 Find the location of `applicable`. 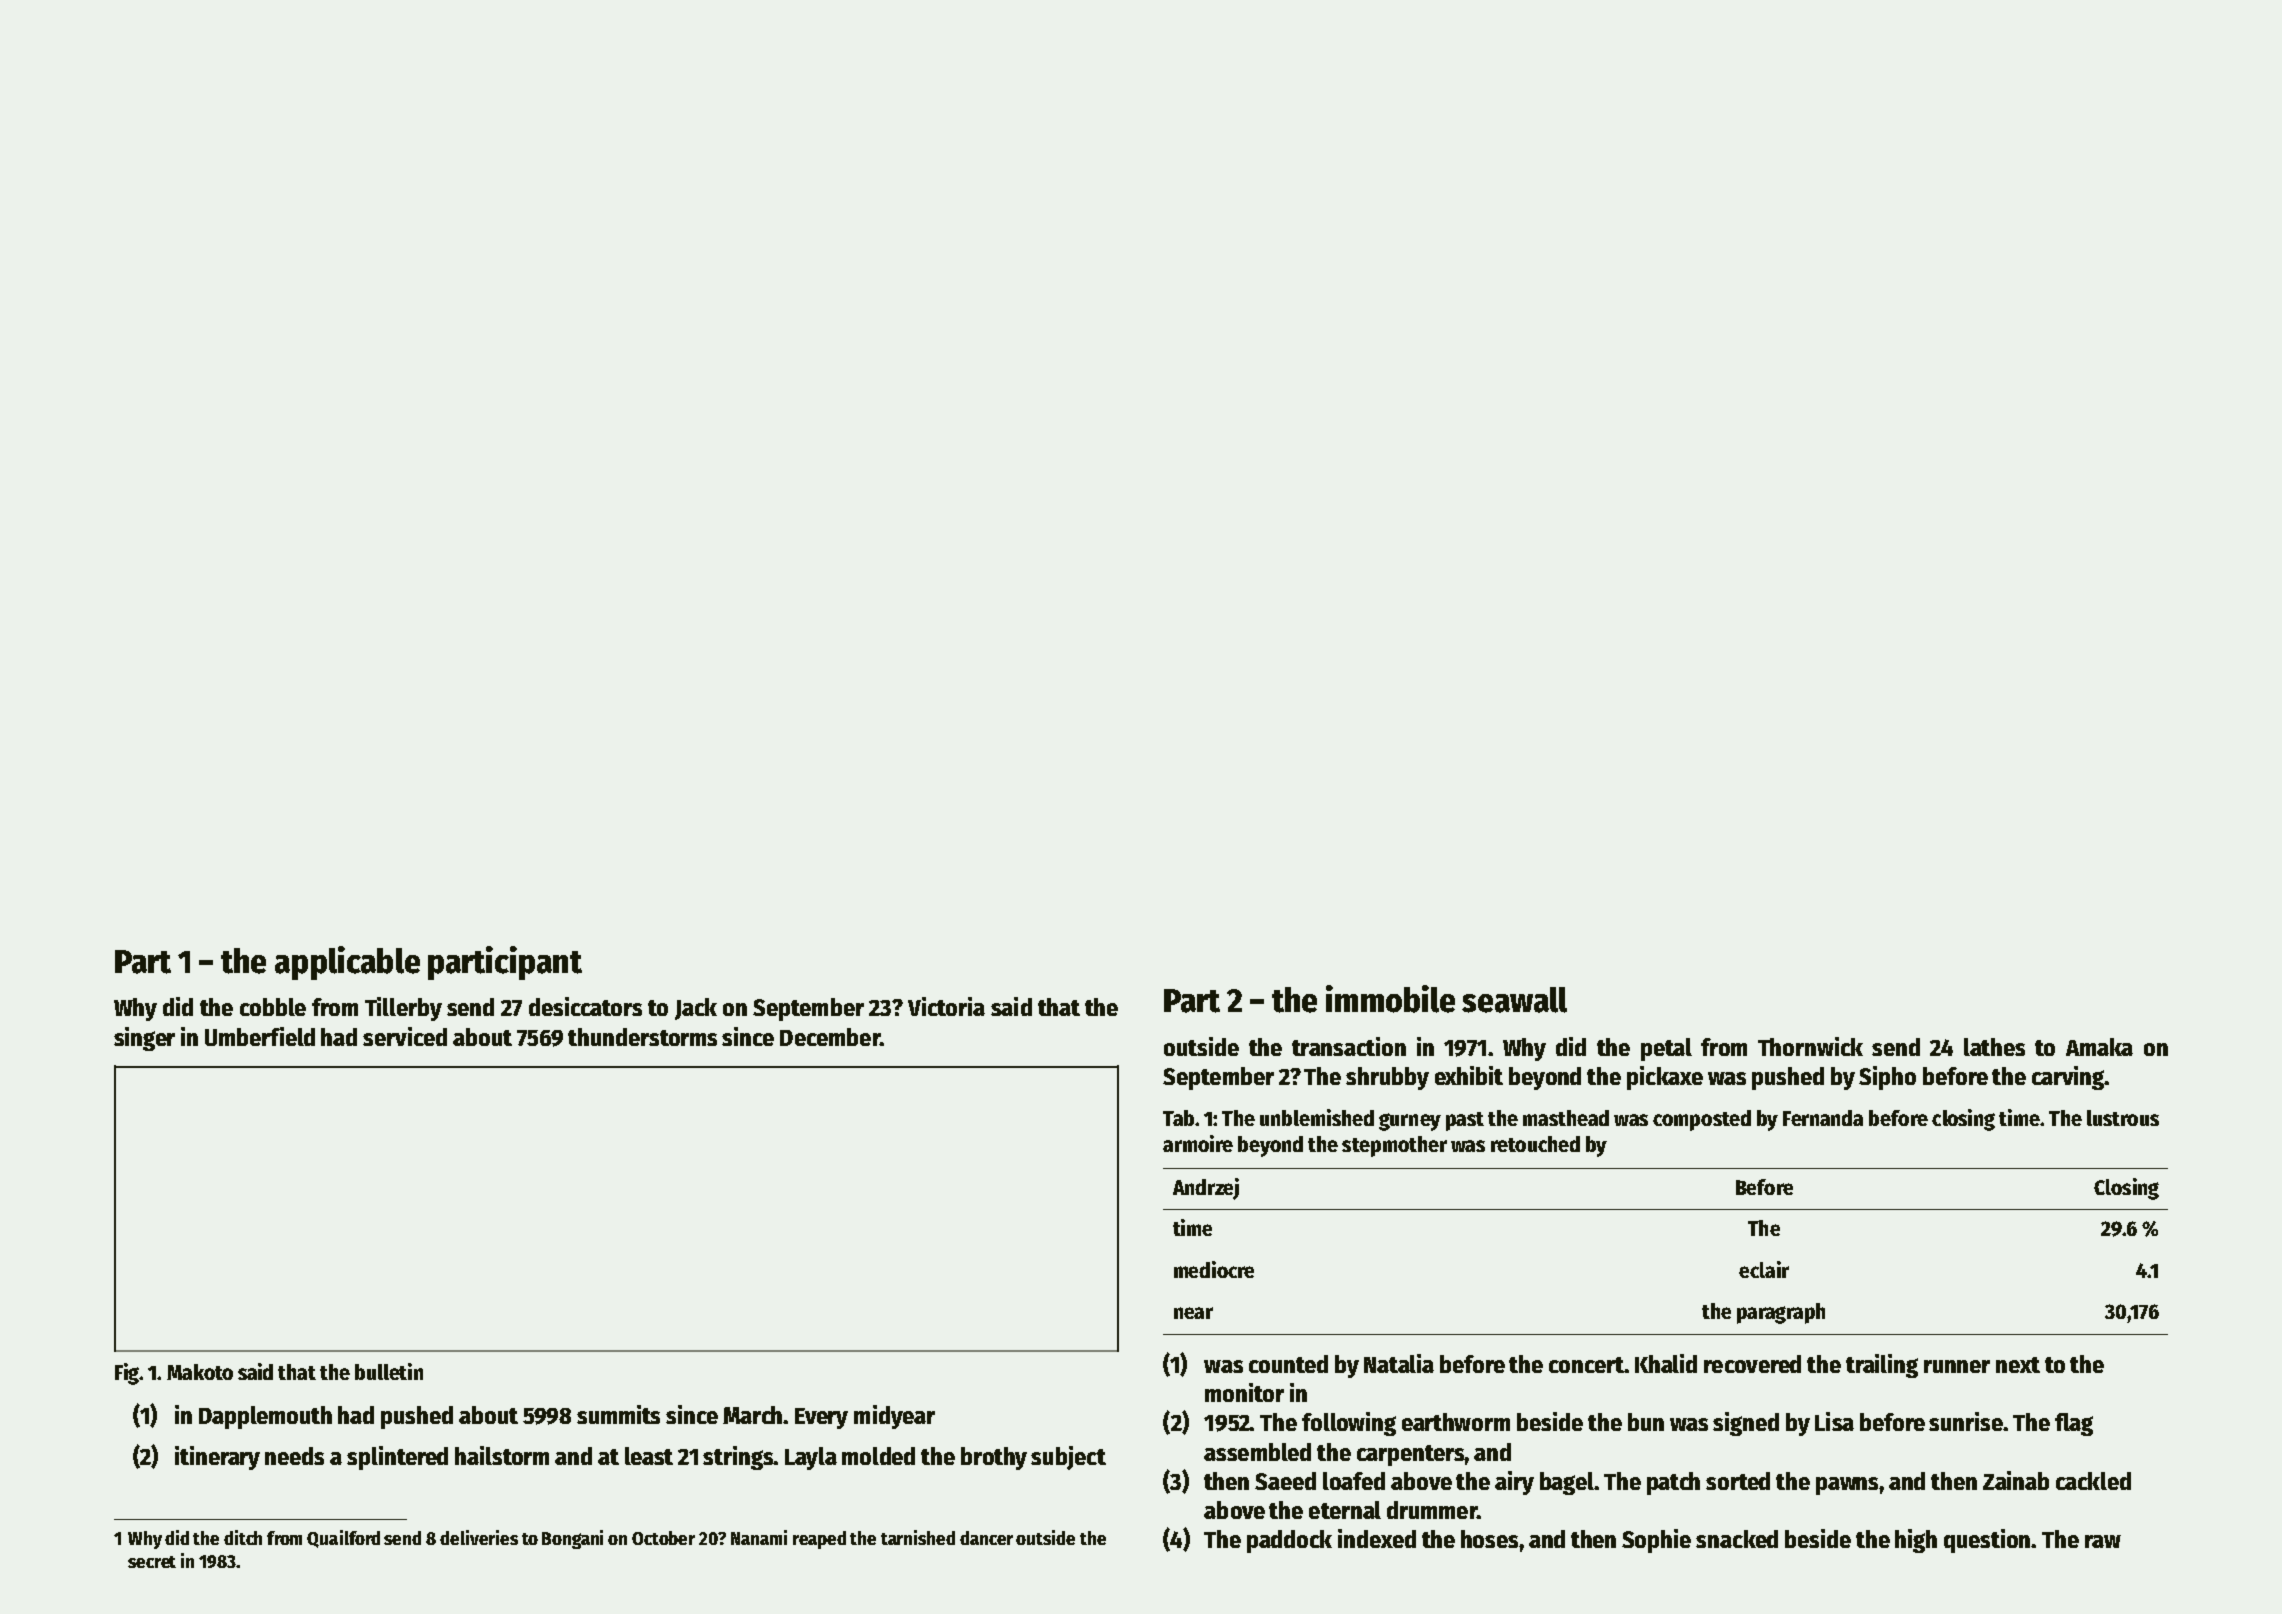

applicable is located at coordinates (347, 963).
